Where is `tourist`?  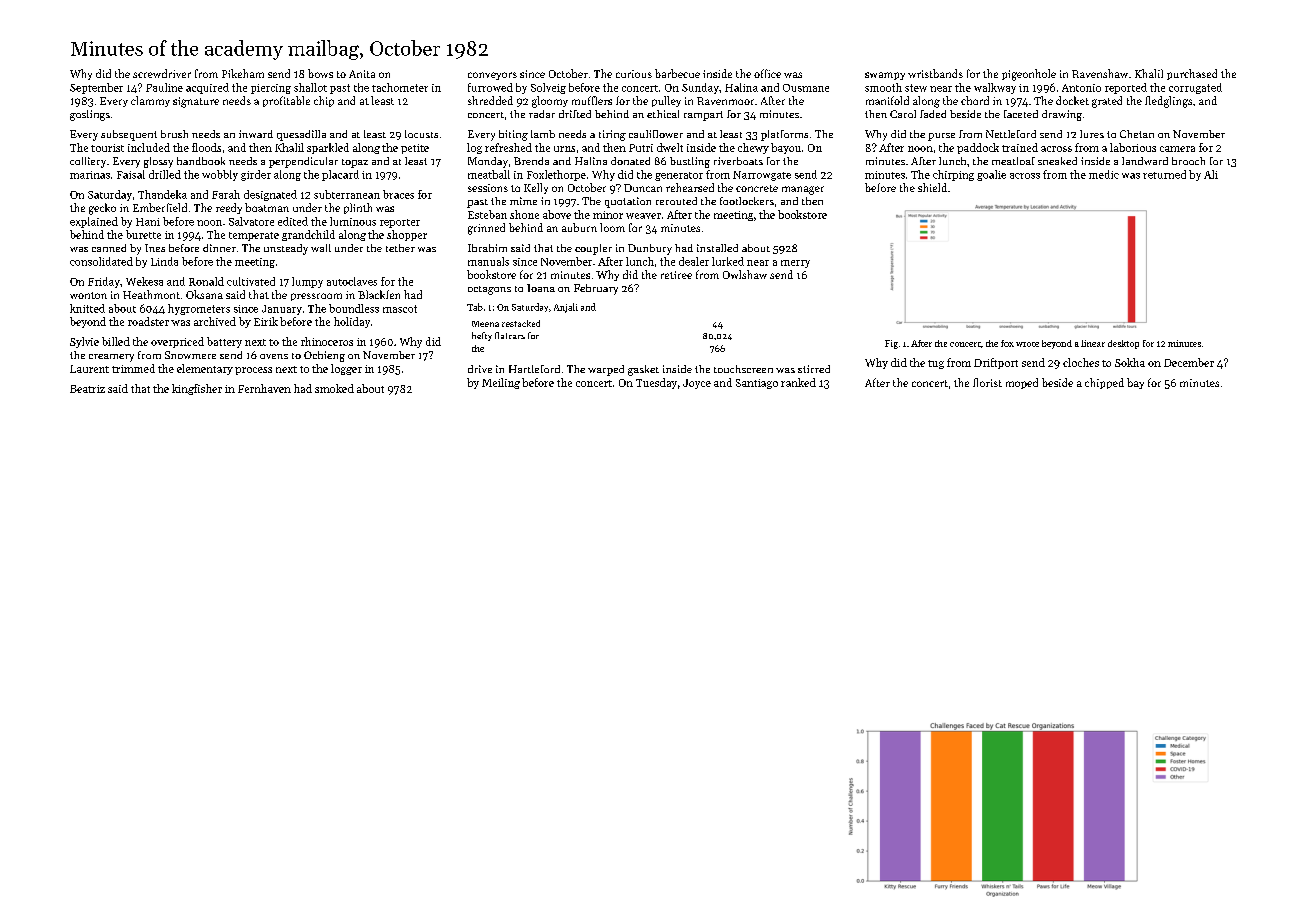 tourist is located at coordinates (107, 148).
